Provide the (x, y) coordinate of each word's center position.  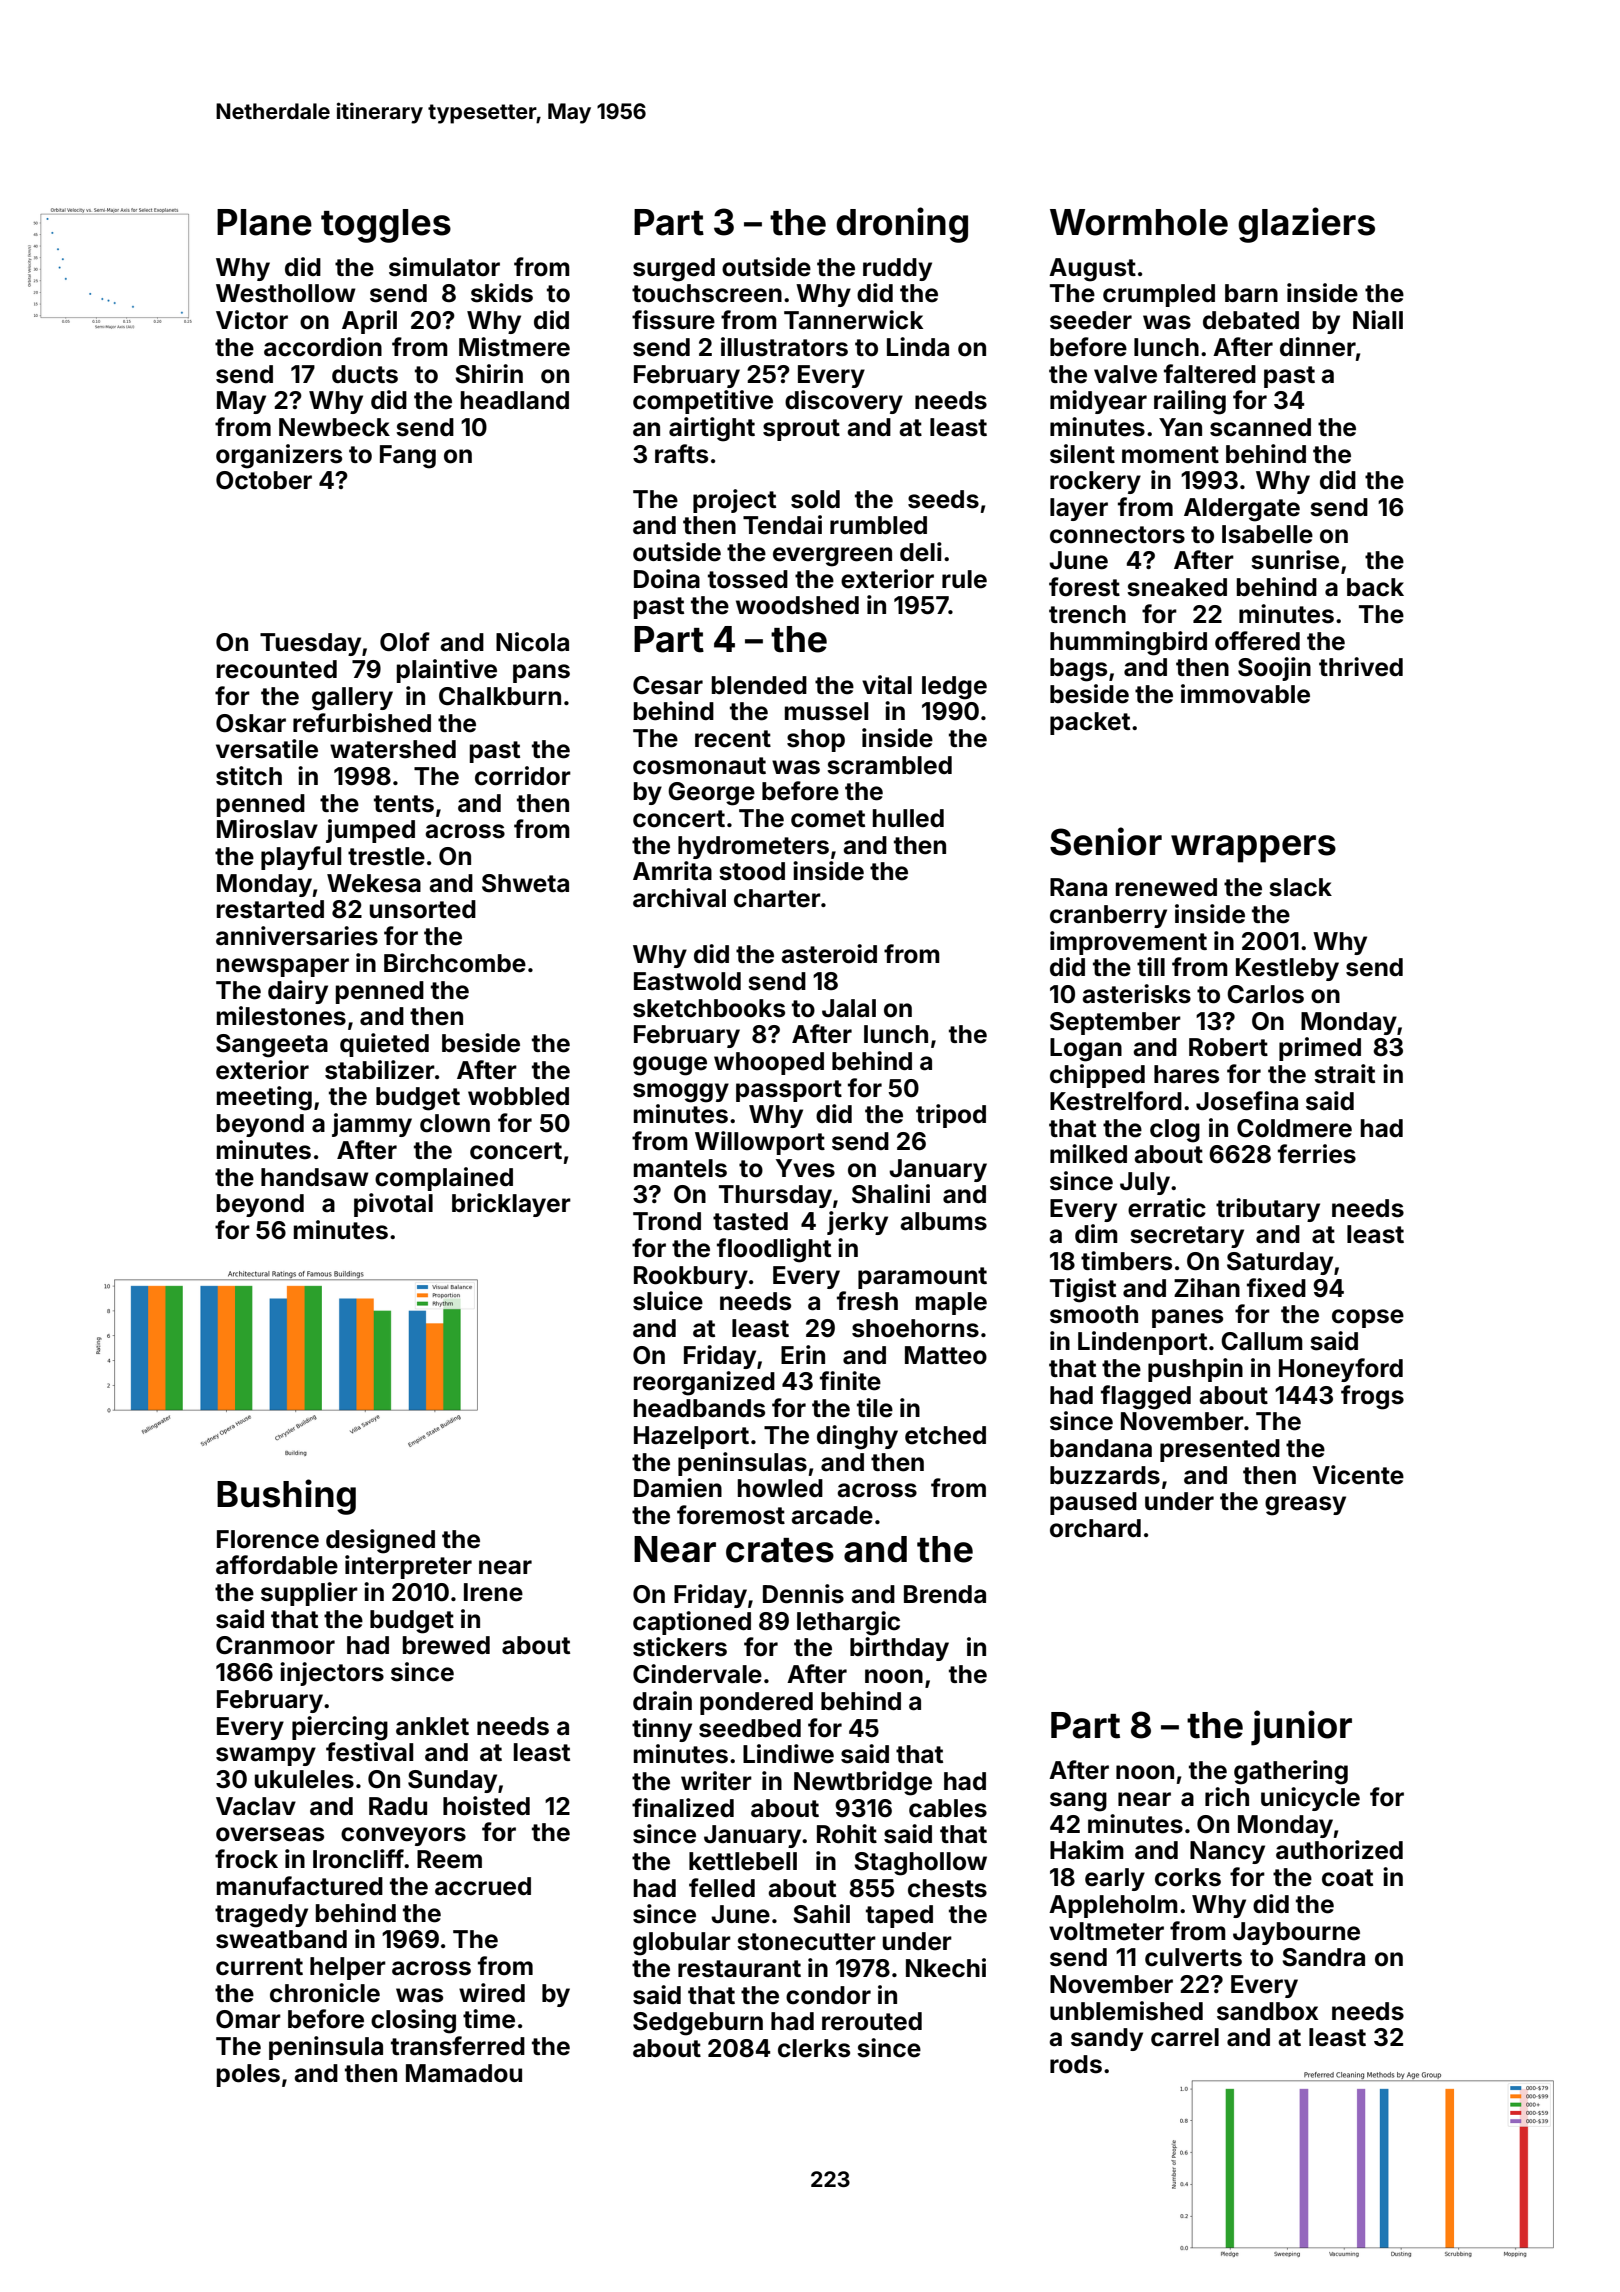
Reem (449, 1859)
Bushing (286, 1497)
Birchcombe (455, 963)
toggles (386, 226)
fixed (1276, 1288)
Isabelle (1267, 534)
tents (404, 804)
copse (1368, 1318)
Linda (918, 347)
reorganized (704, 1383)
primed (1320, 1049)
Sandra (1323, 1957)
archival (679, 898)
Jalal (849, 1008)
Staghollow (920, 1864)
